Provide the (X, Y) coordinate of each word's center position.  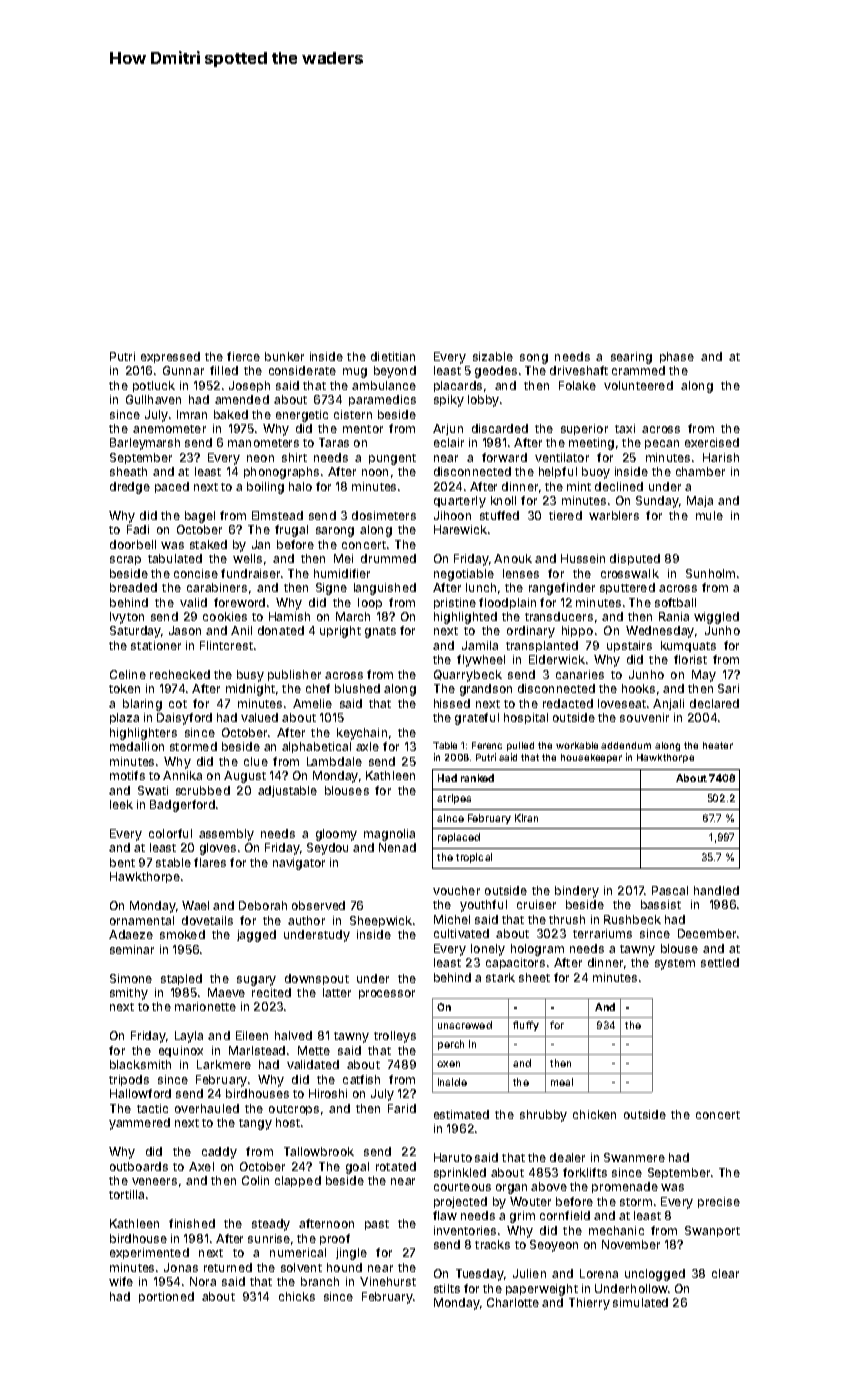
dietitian (393, 356)
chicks (297, 1296)
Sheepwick (381, 921)
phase (677, 357)
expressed (170, 357)
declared (714, 703)
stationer (156, 645)
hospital (526, 718)
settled (720, 962)
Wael (195, 905)
